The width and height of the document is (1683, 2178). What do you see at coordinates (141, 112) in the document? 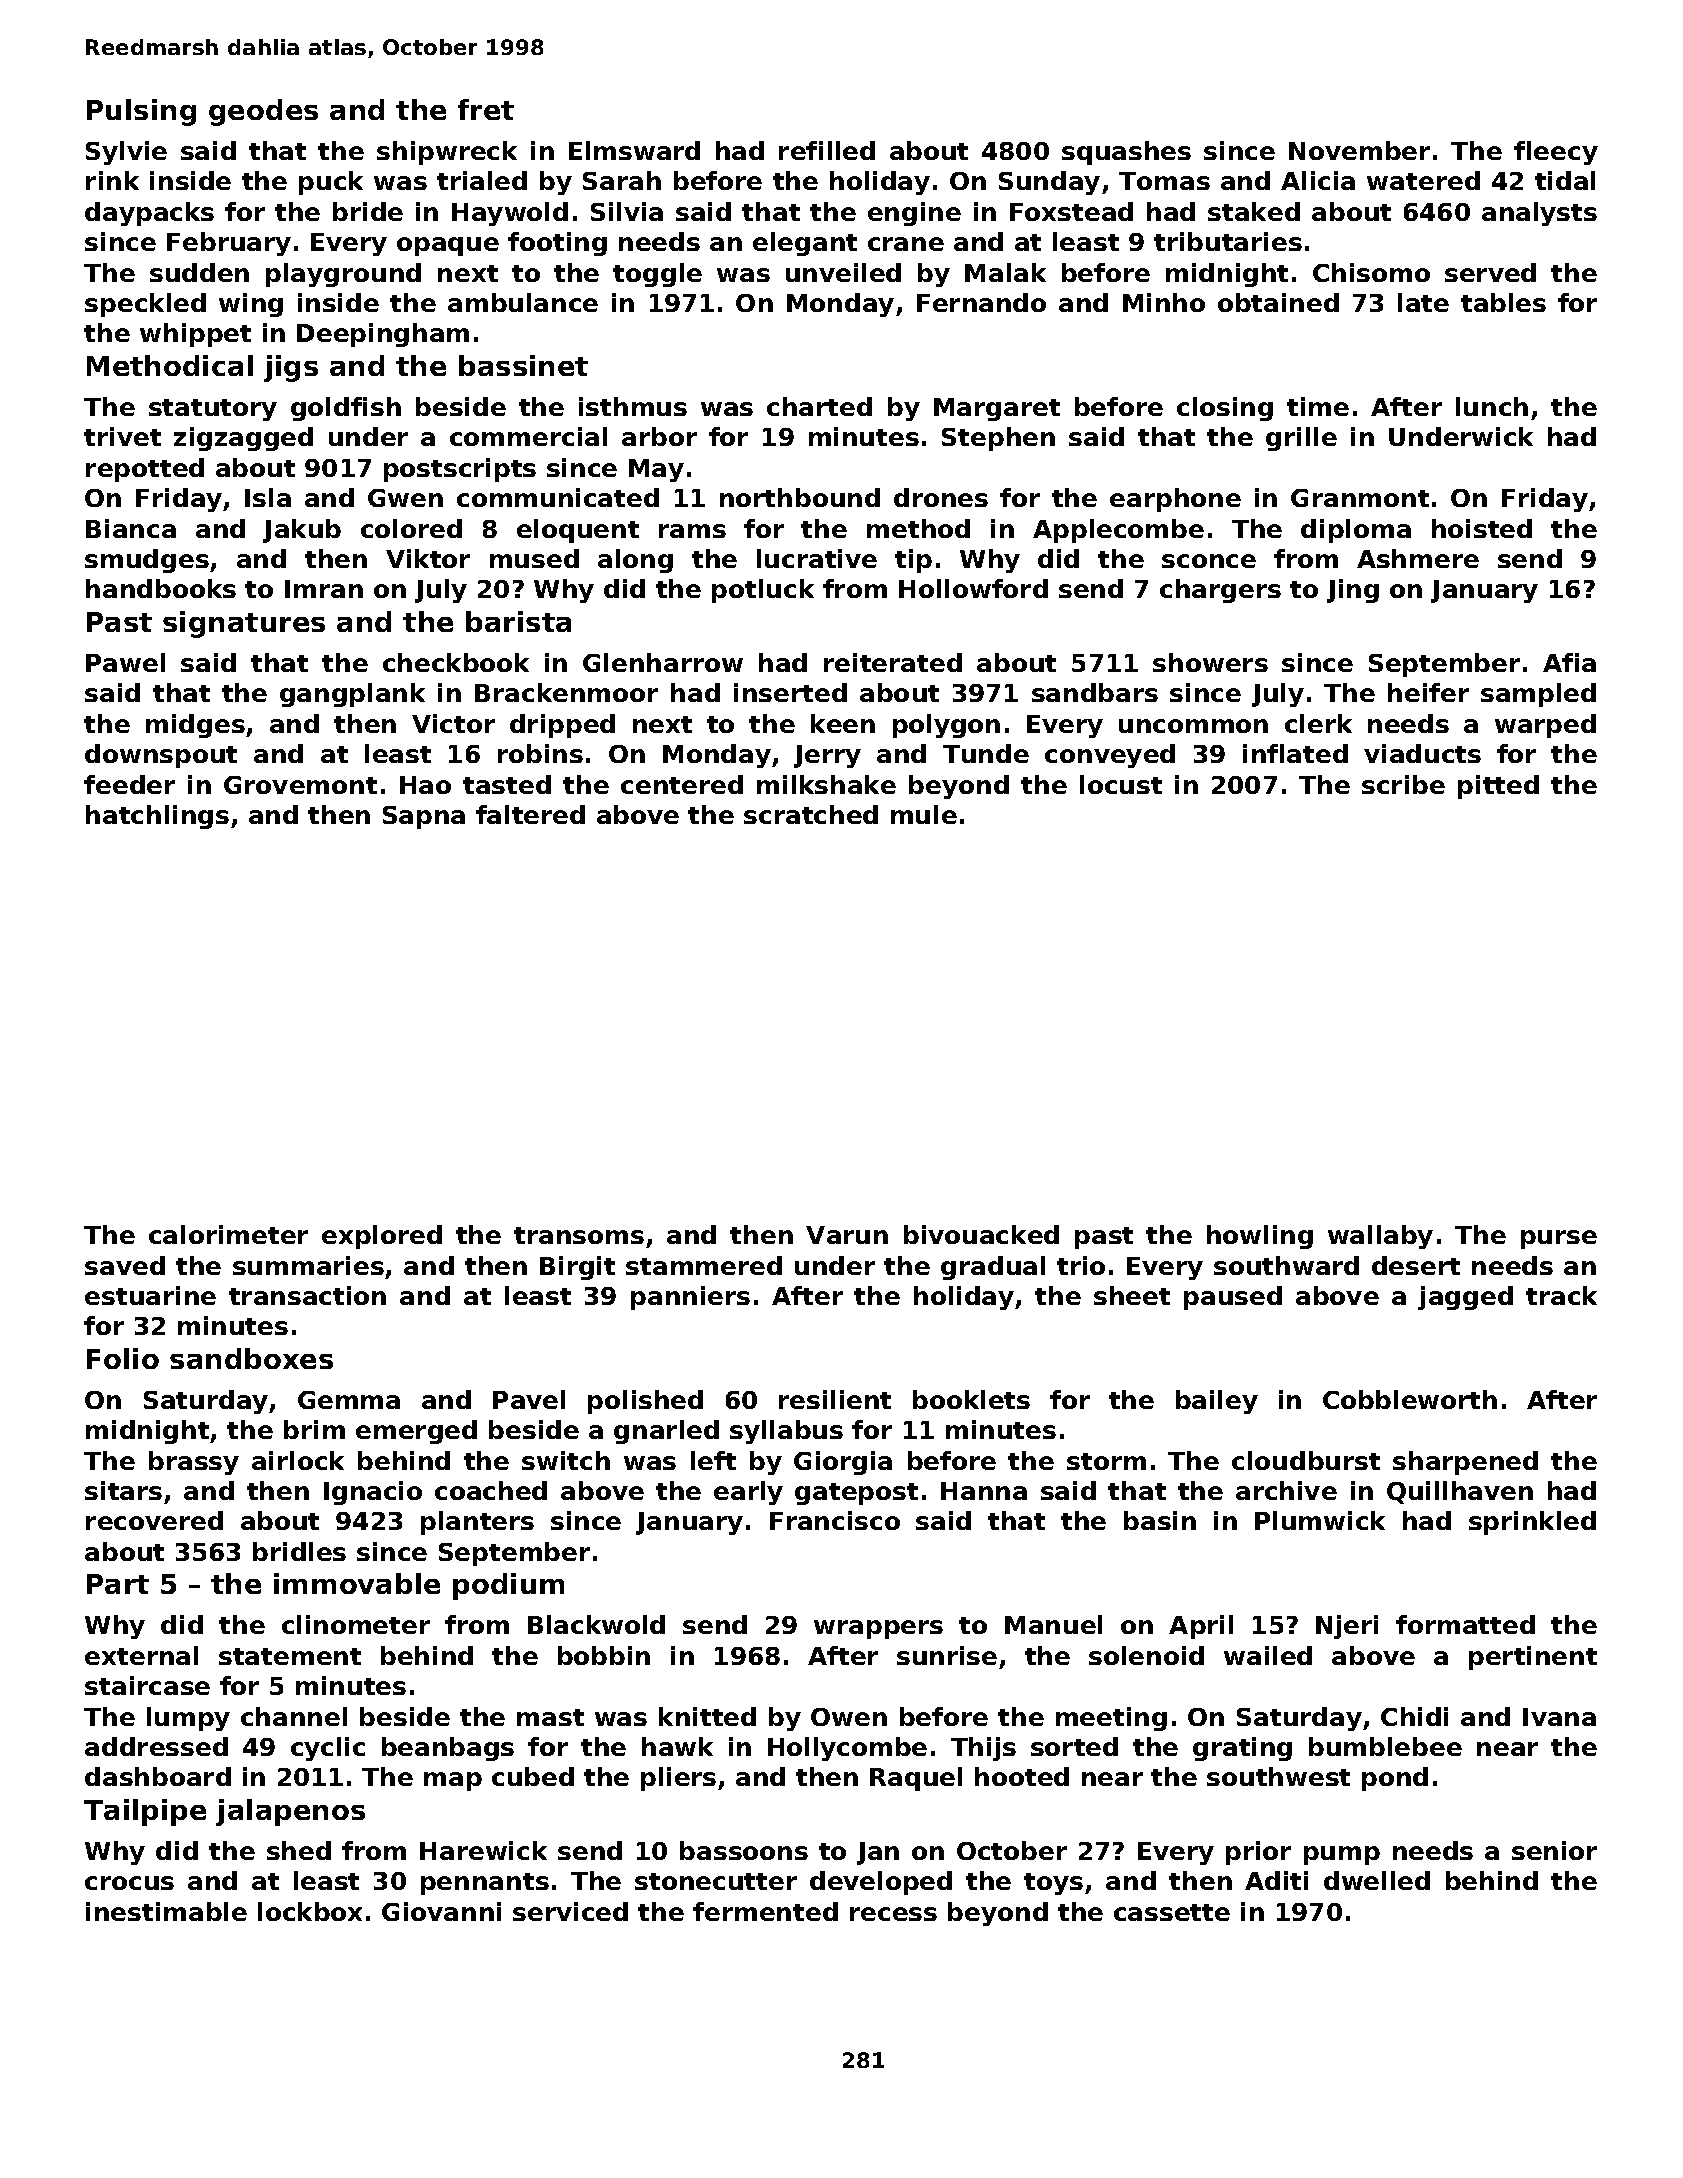
I see `Pulsing` at bounding box center [141, 112].
